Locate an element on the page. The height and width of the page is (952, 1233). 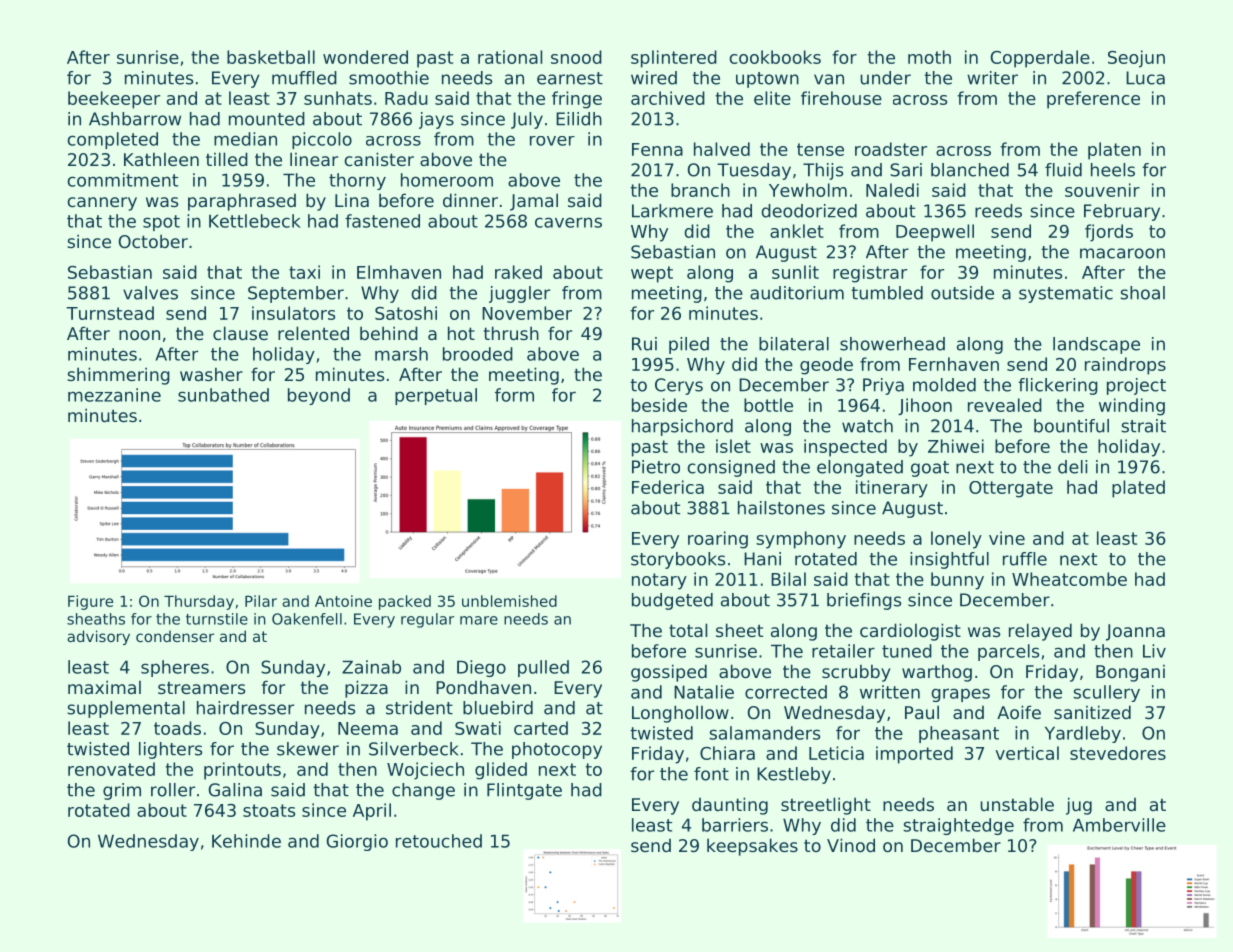
basketball is located at coordinates (271, 57).
